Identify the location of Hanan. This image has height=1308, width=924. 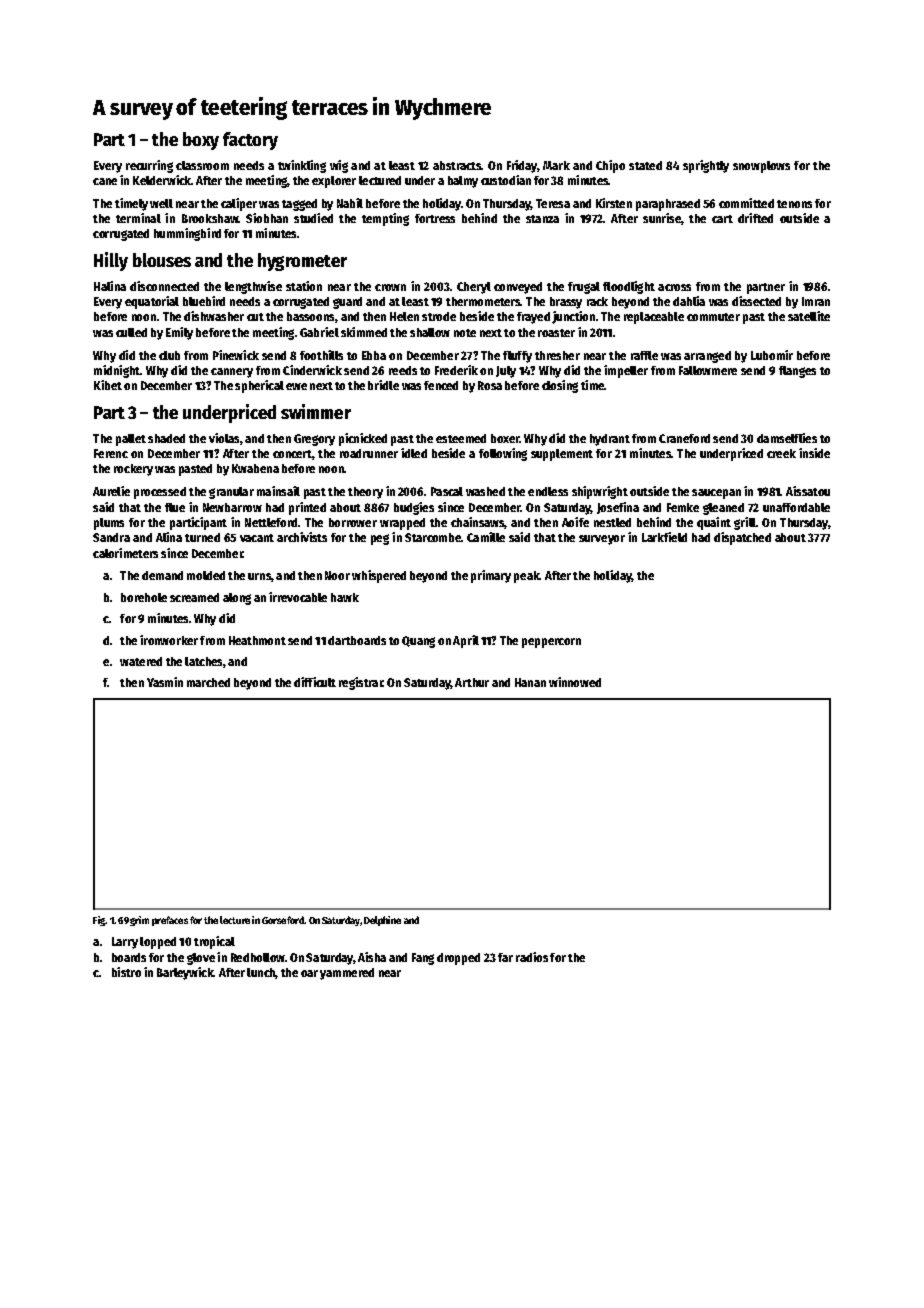
(530, 682).
